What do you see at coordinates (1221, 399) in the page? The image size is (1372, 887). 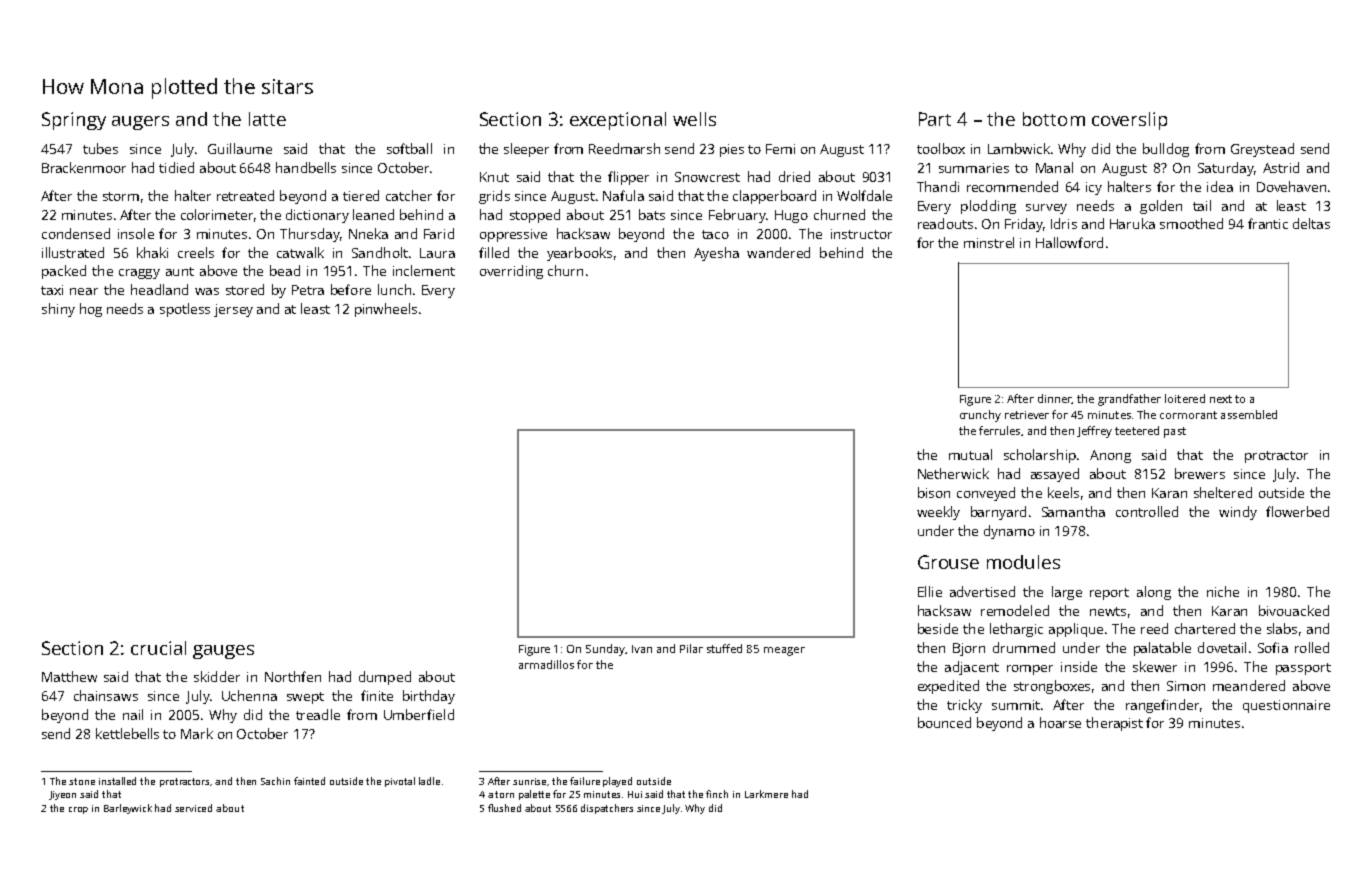 I see `next` at bounding box center [1221, 399].
